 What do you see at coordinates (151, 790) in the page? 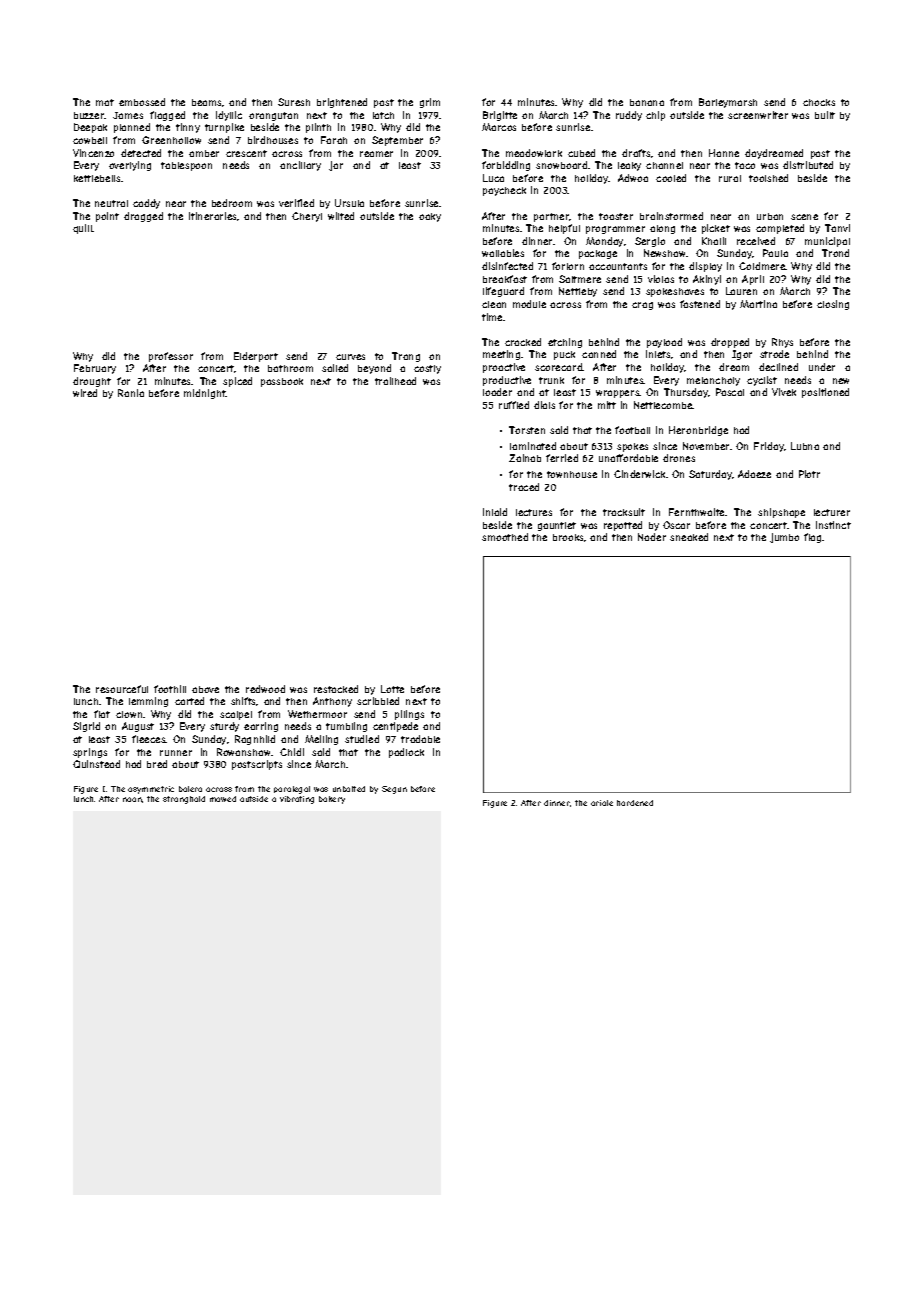
I see `asymmetric` at bounding box center [151, 790].
